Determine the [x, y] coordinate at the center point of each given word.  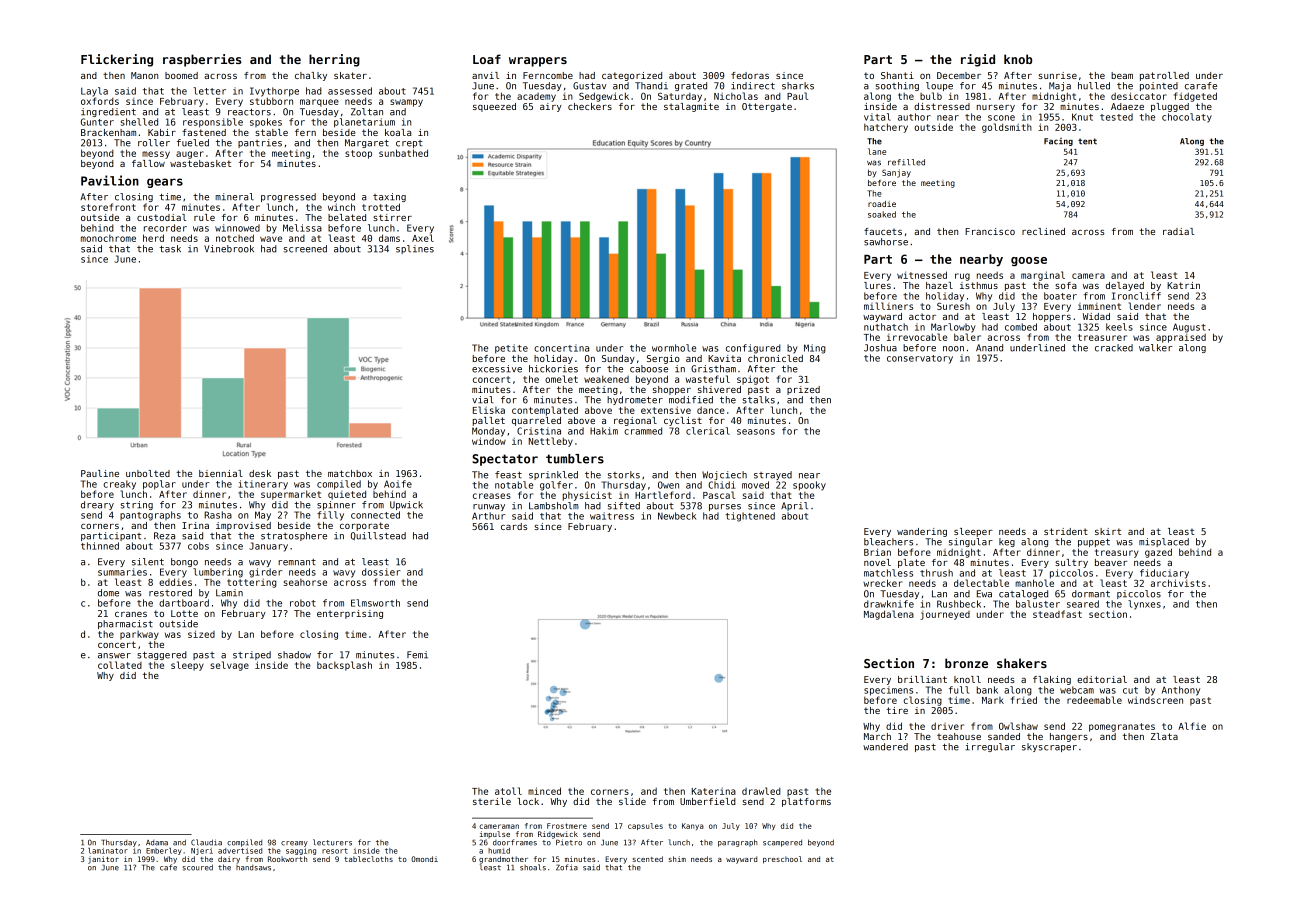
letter [209, 91]
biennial [221, 473]
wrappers [538, 62]
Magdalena [889, 615]
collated [120, 665]
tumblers [575, 459]
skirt [1108, 531]
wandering [922, 532]
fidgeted [1195, 97]
